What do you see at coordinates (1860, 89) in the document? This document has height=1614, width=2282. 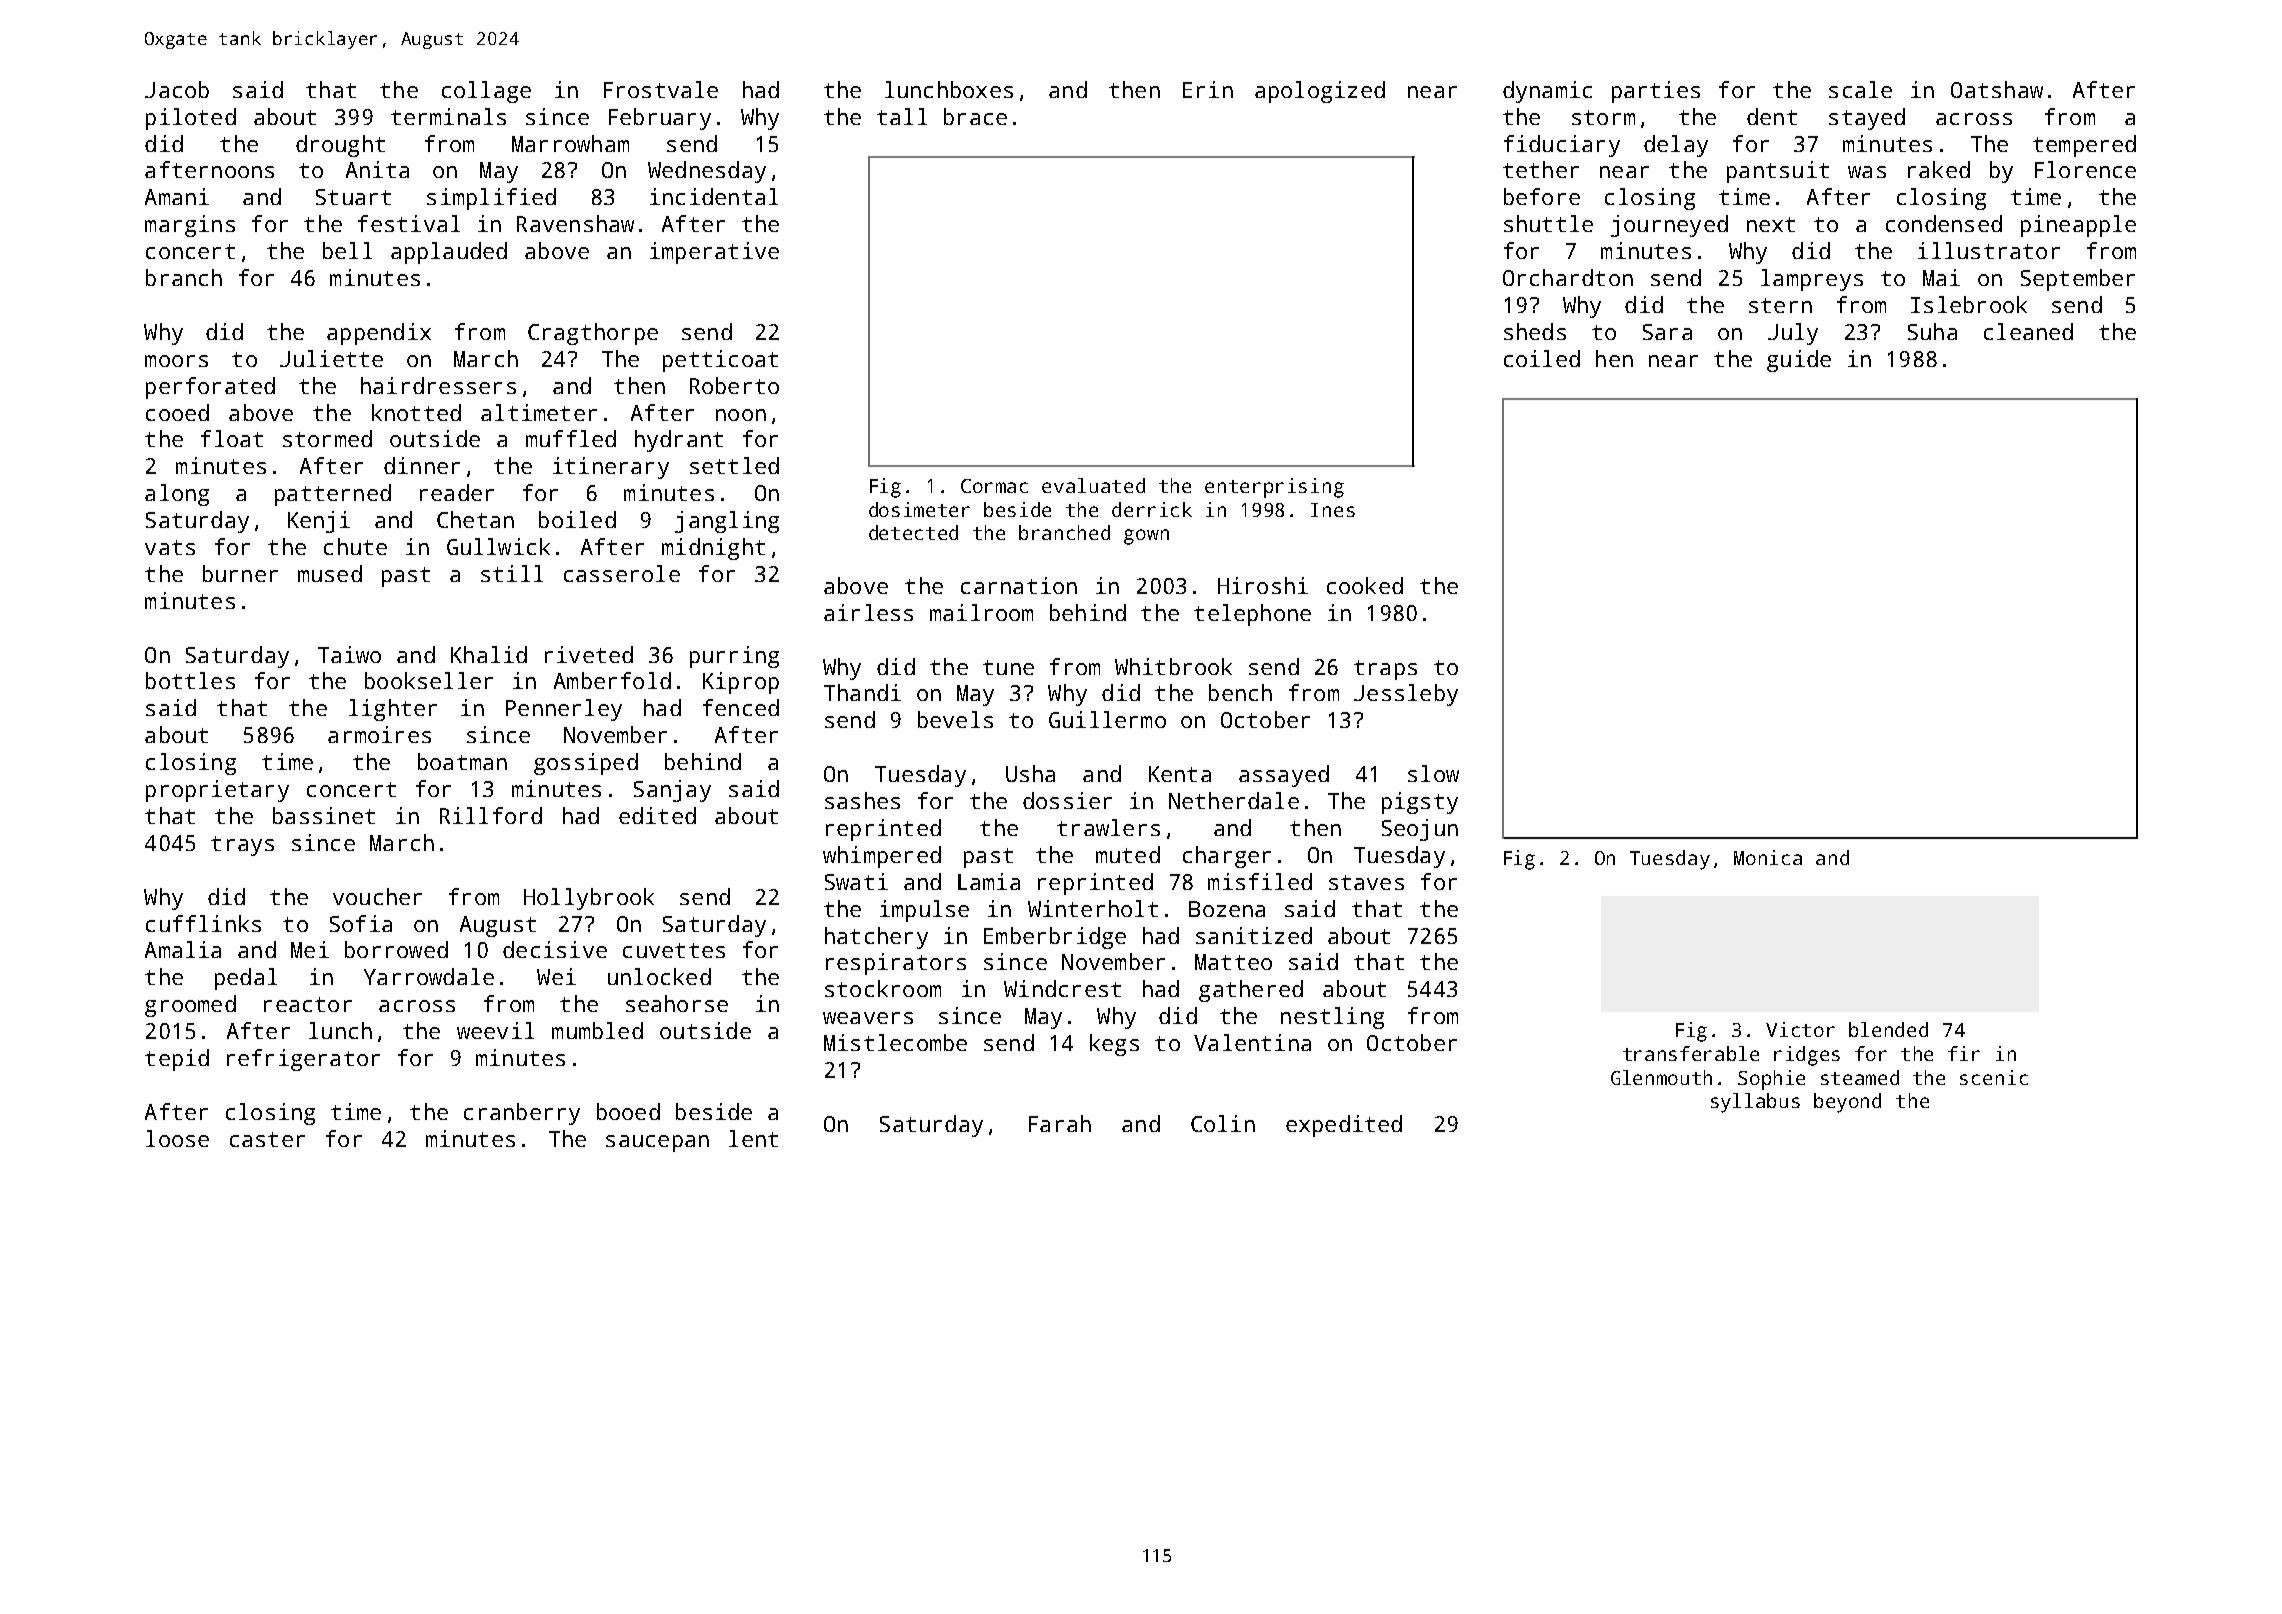 I see `scale` at bounding box center [1860, 89].
